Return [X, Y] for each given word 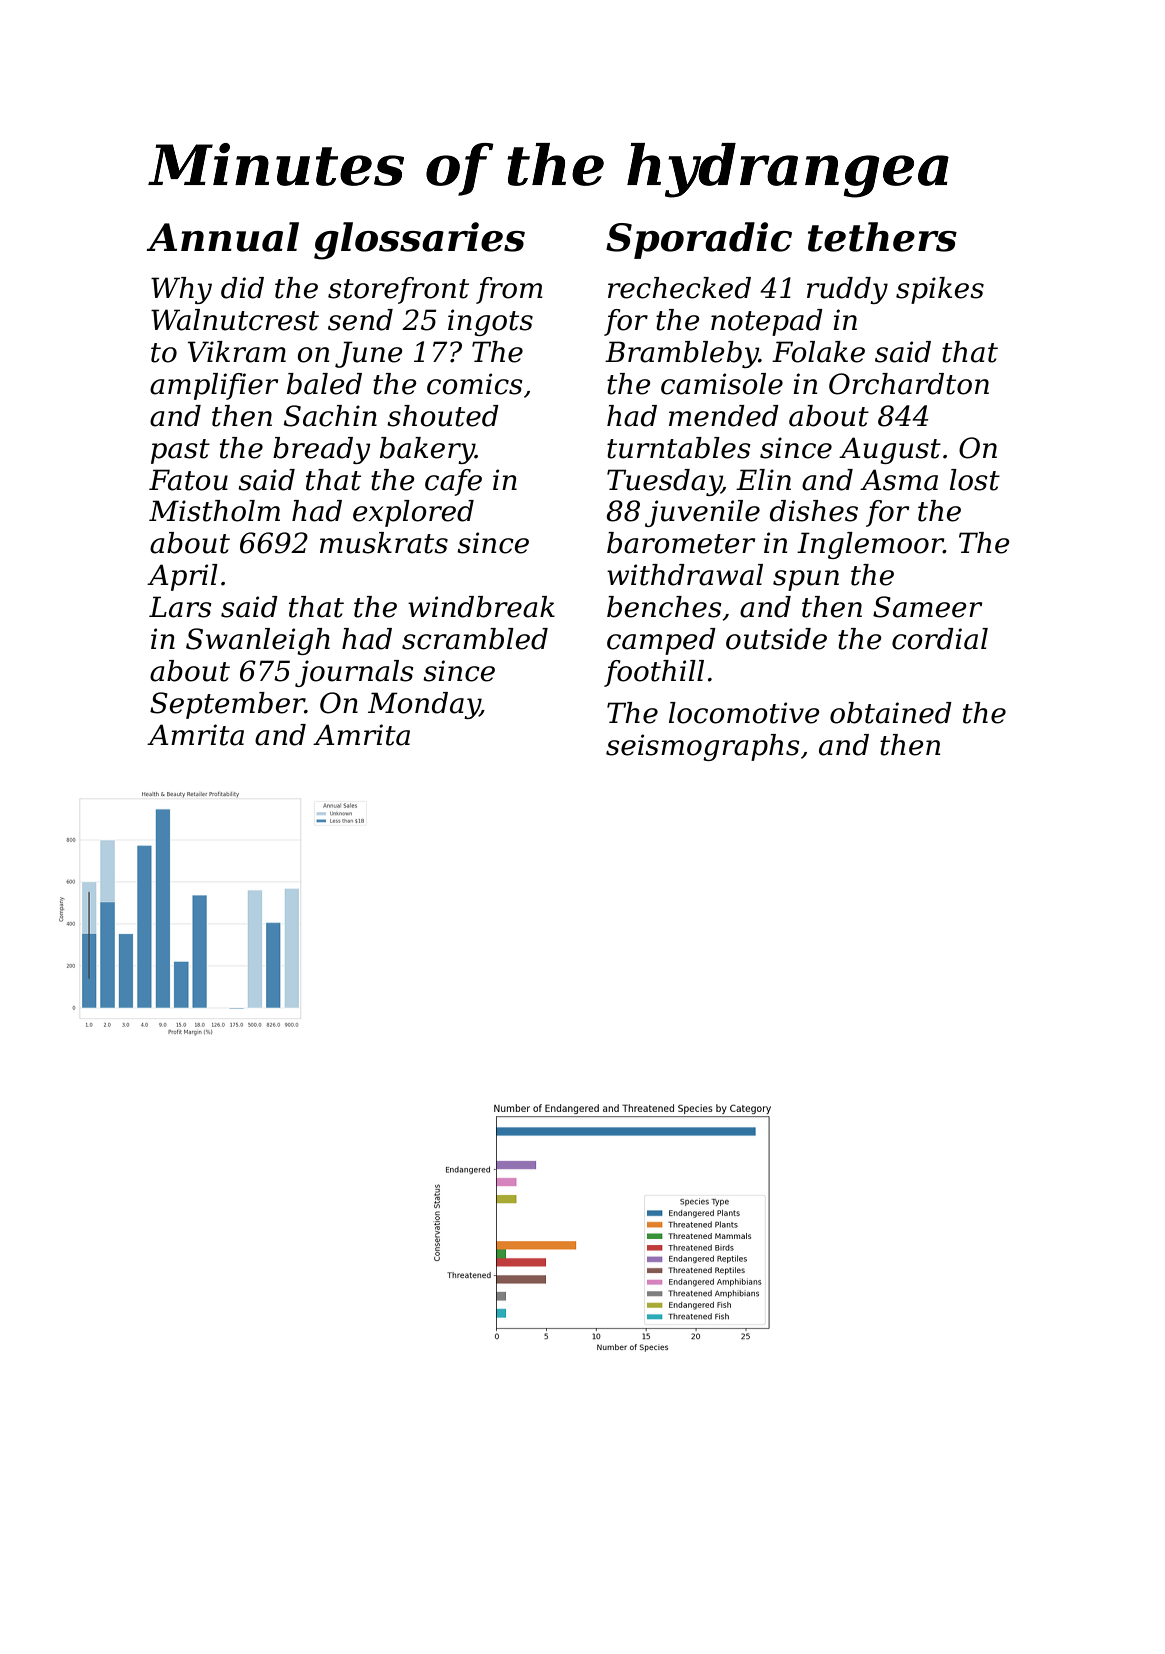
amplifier [214, 386]
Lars [180, 607]
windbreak [481, 607]
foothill [654, 673]
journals [354, 673]
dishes [814, 511]
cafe [453, 482]
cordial [940, 639]
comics [474, 384]
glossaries [419, 241]
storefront [398, 290]
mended [724, 416]
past [180, 451]
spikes [940, 290]
